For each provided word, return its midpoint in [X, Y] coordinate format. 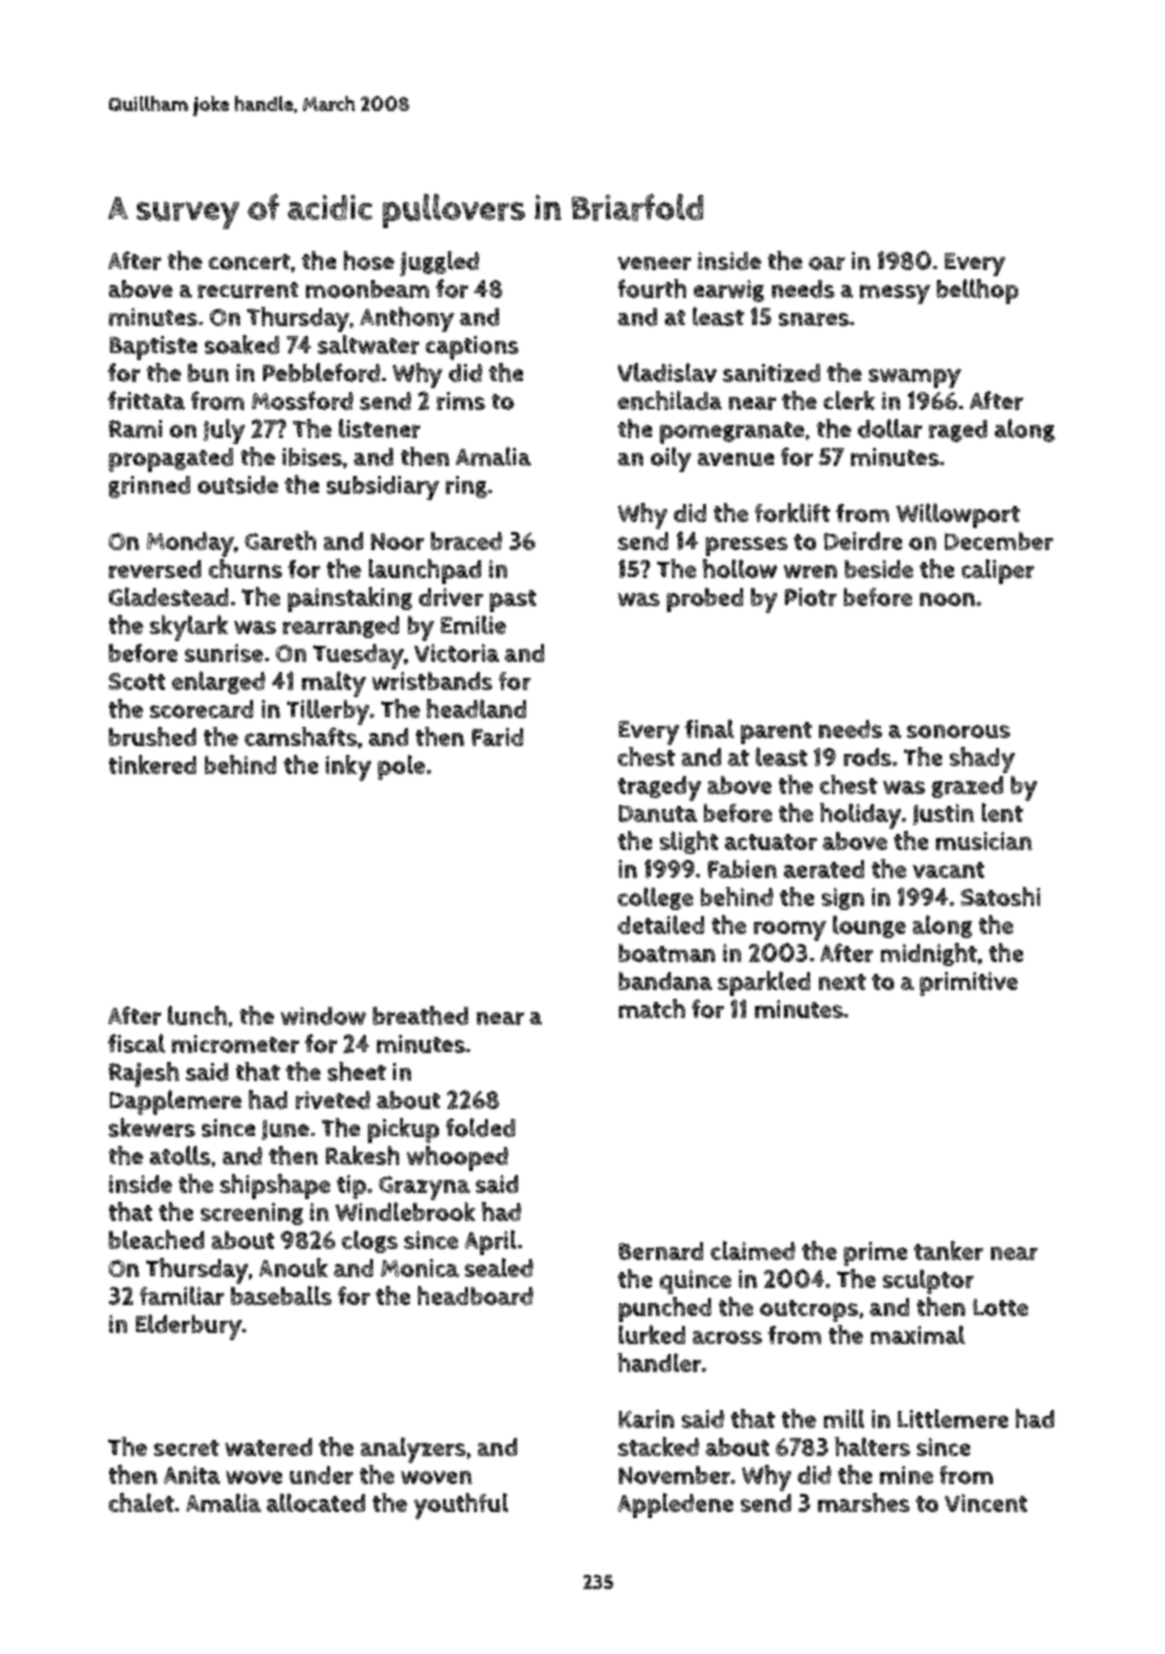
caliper [998, 571]
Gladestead [168, 596]
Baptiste [153, 348]
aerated [824, 869]
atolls [180, 1155]
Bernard [661, 1251]
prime [875, 1254]
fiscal [136, 1043]
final [709, 728]
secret [186, 1448]
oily [671, 459]
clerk [849, 400]
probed [705, 600]
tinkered [152, 764]
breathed [420, 1015]
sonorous [958, 731]
